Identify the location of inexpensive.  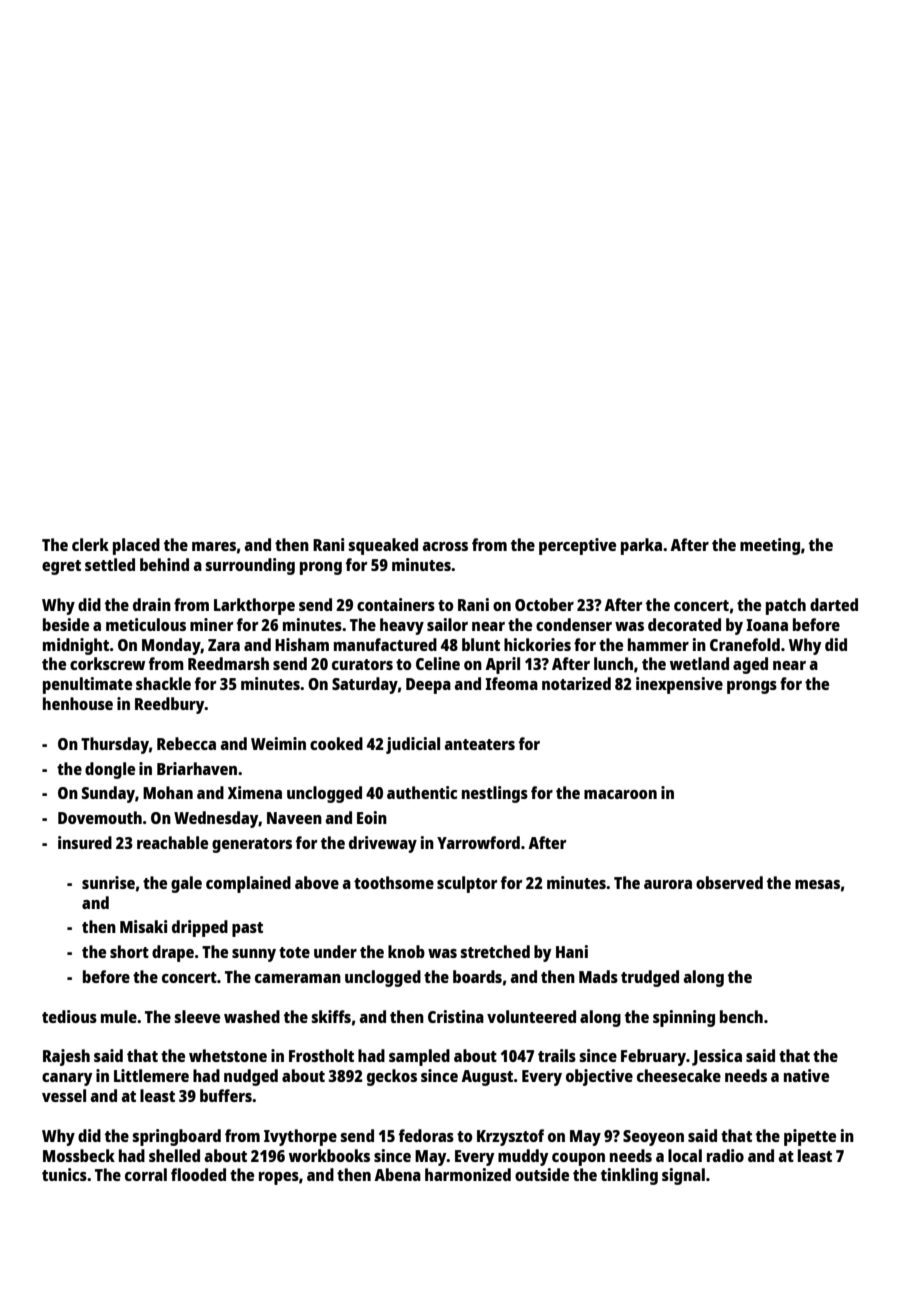
(679, 685).
